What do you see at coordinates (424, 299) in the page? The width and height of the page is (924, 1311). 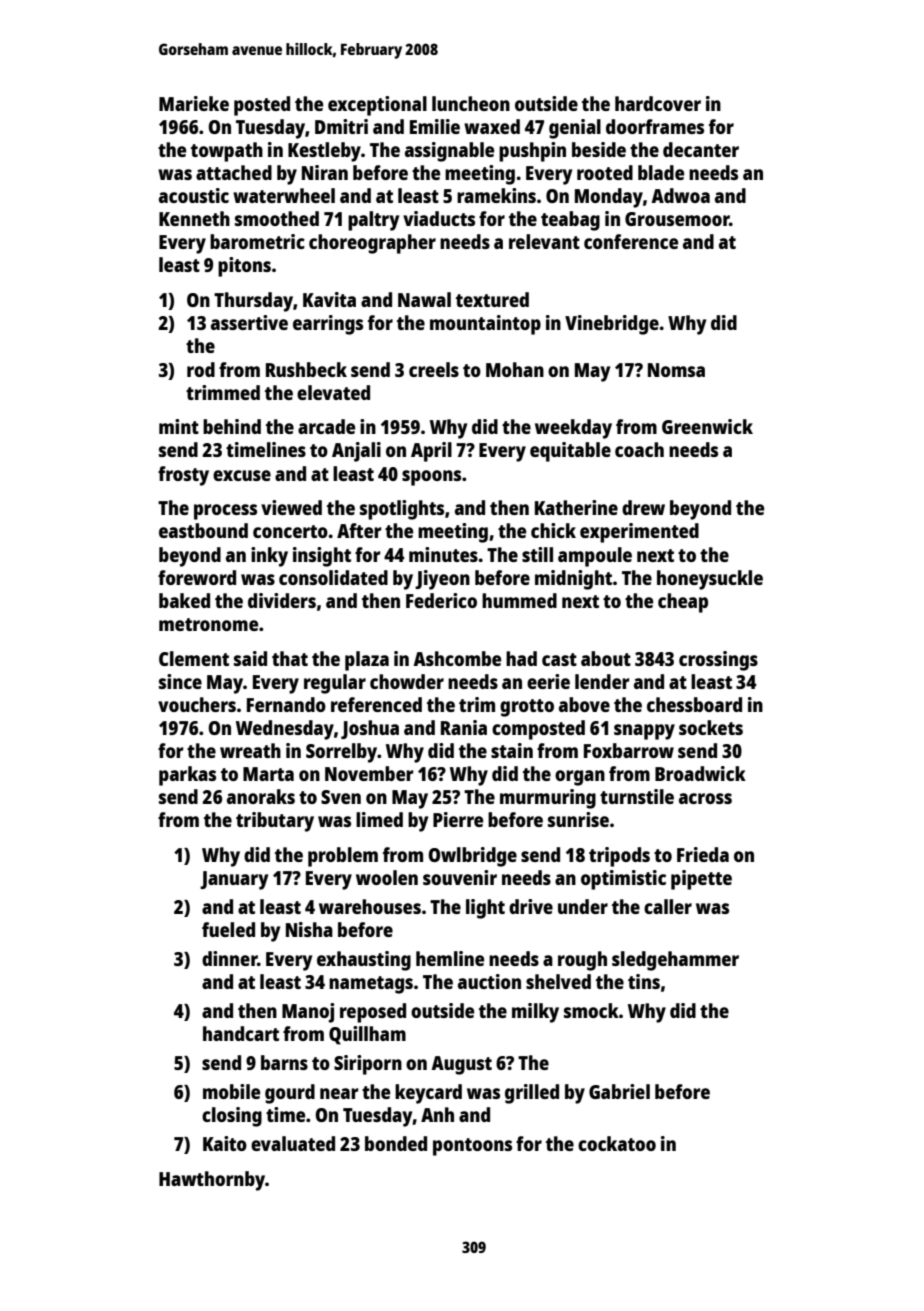 I see `Nawal` at bounding box center [424, 299].
